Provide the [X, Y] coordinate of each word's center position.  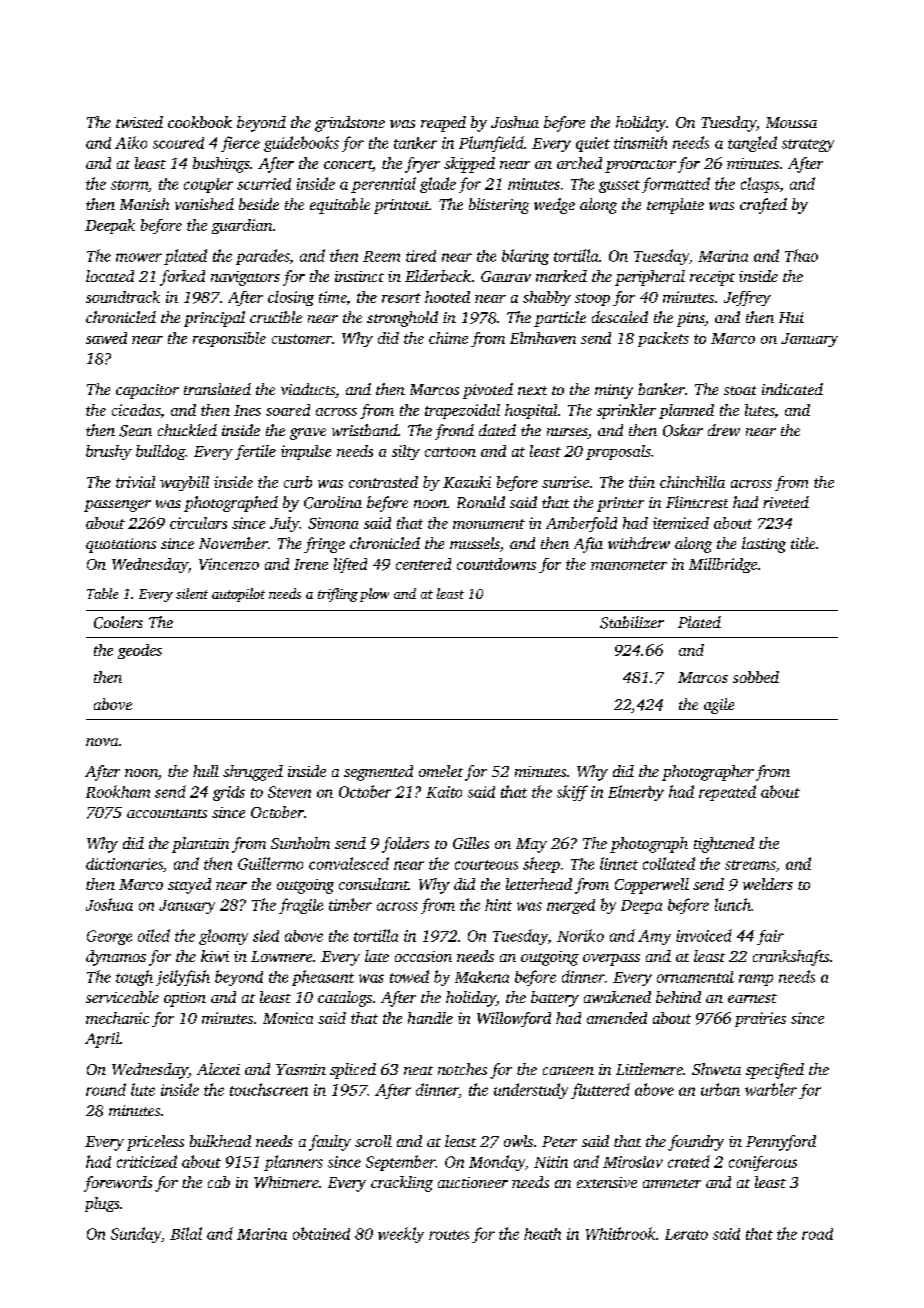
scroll [373, 1141]
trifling [338, 595]
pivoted [488, 391]
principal [214, 319]
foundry [696, 1143]
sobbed [756, 677]
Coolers [118, 622]
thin [642, 482]
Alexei [218, 1069]
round [106, 1089]
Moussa [791, 122]
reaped [443, 124]
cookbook [200, 122]
